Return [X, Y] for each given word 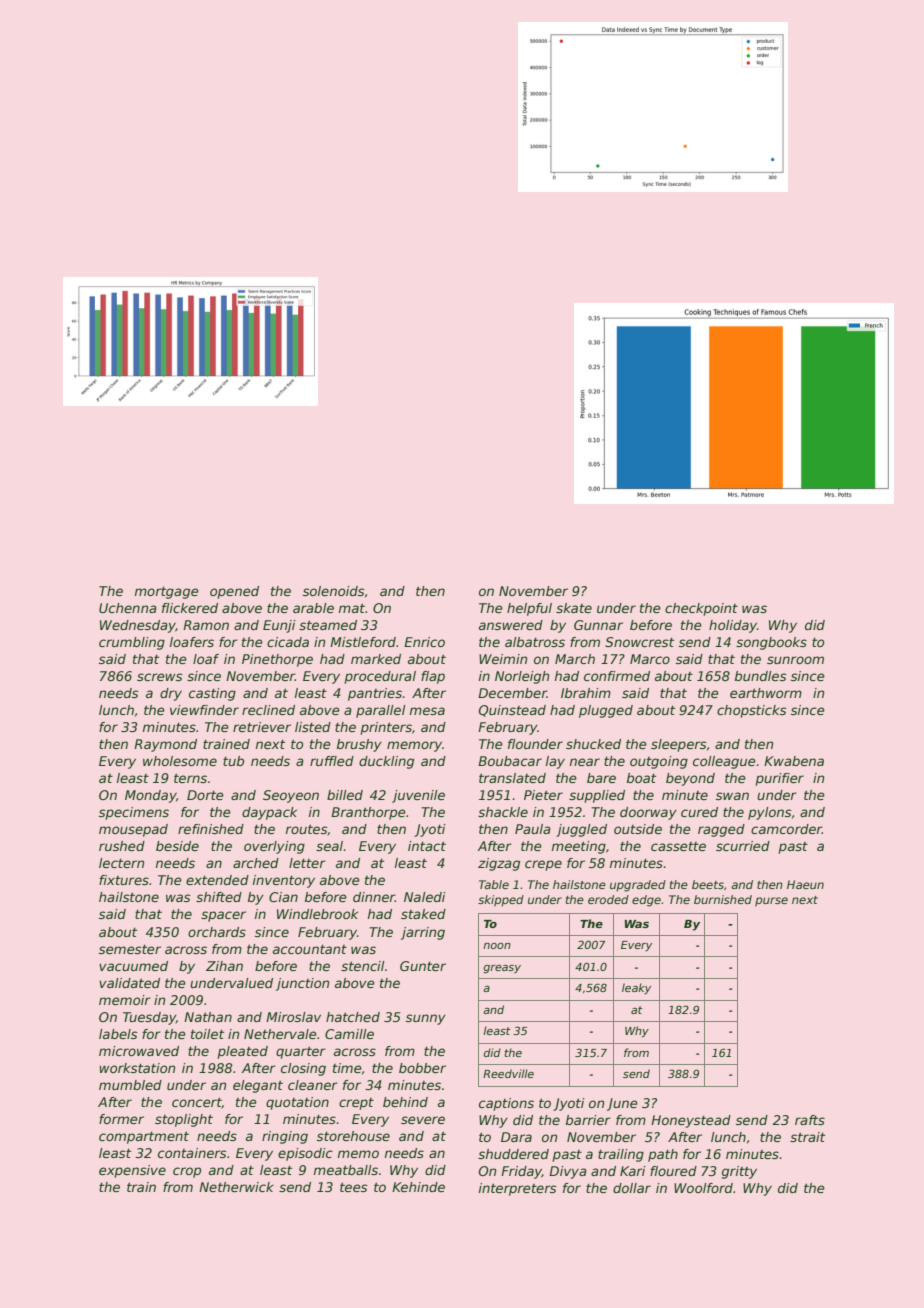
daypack [269, 813]
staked [423, 914]
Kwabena [794, 761]
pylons [770, 813]
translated [512, 778]
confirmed [617, 676]
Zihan [224, 966]
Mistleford [363, 642]
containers [192, 1153]
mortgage [167, 592]
